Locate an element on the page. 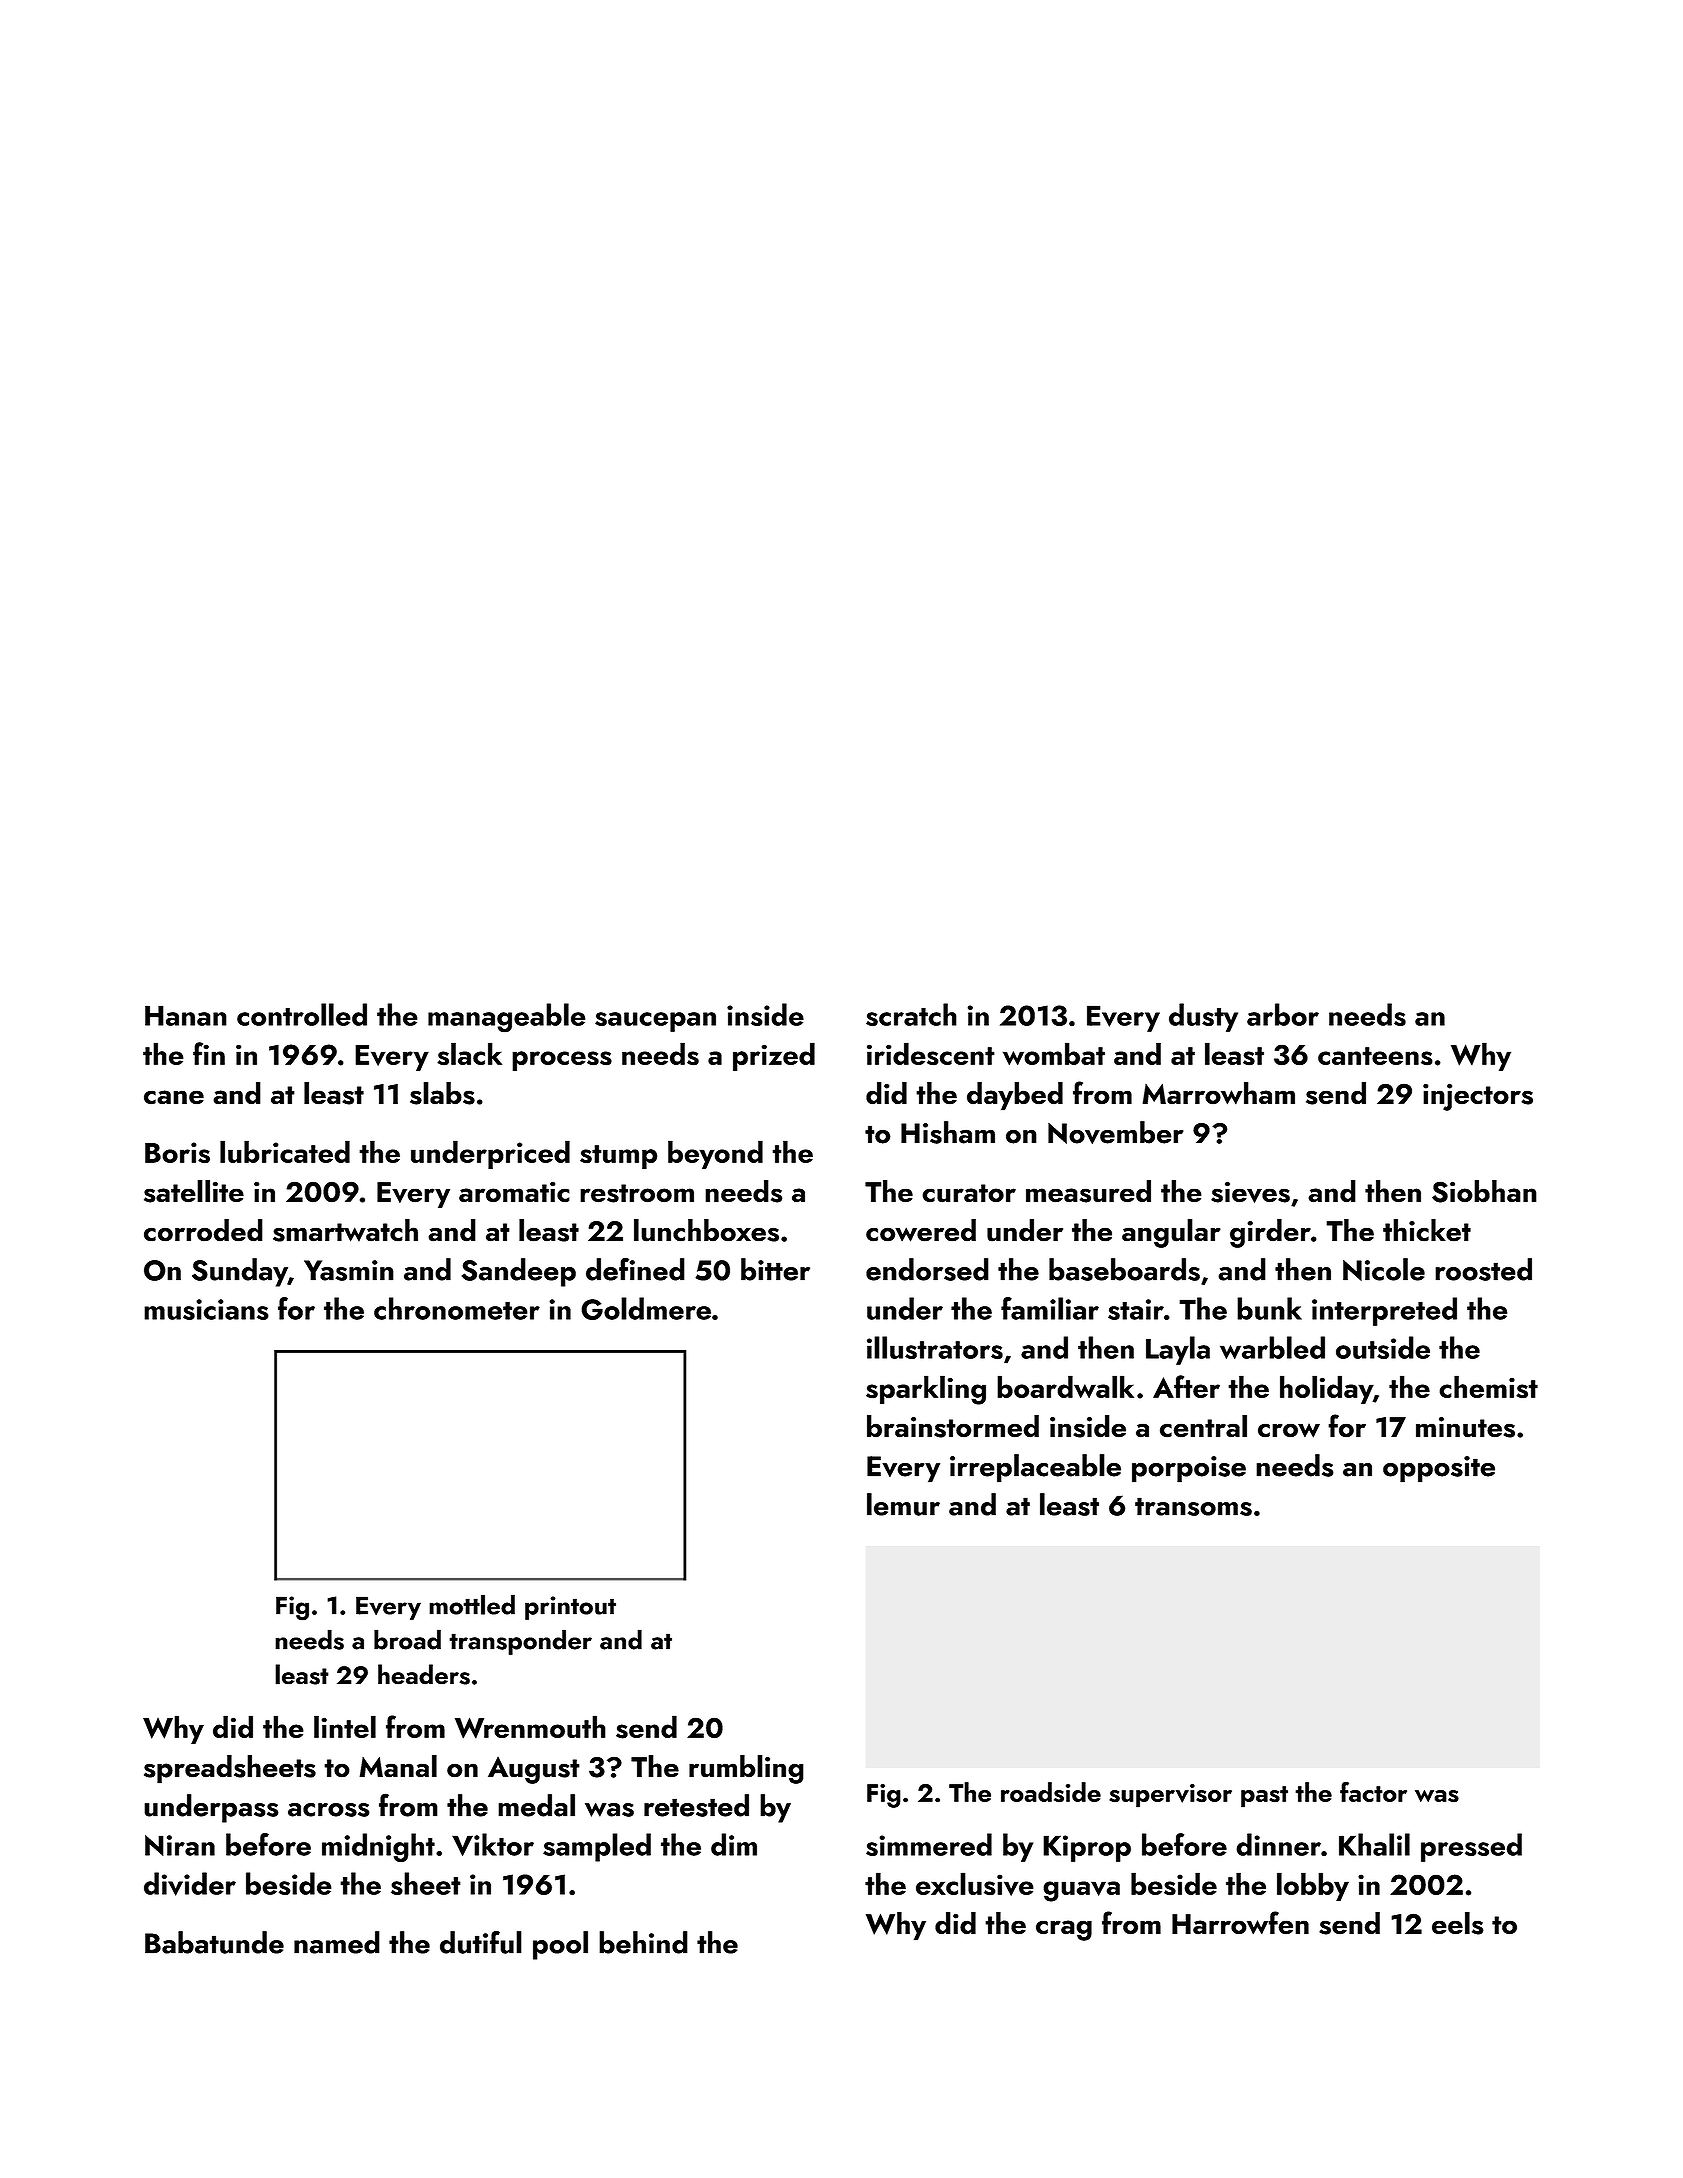 Image resolution: width=1683 pixels, height=2178 pixels. guava is located at coordinates (1081, 1891).
